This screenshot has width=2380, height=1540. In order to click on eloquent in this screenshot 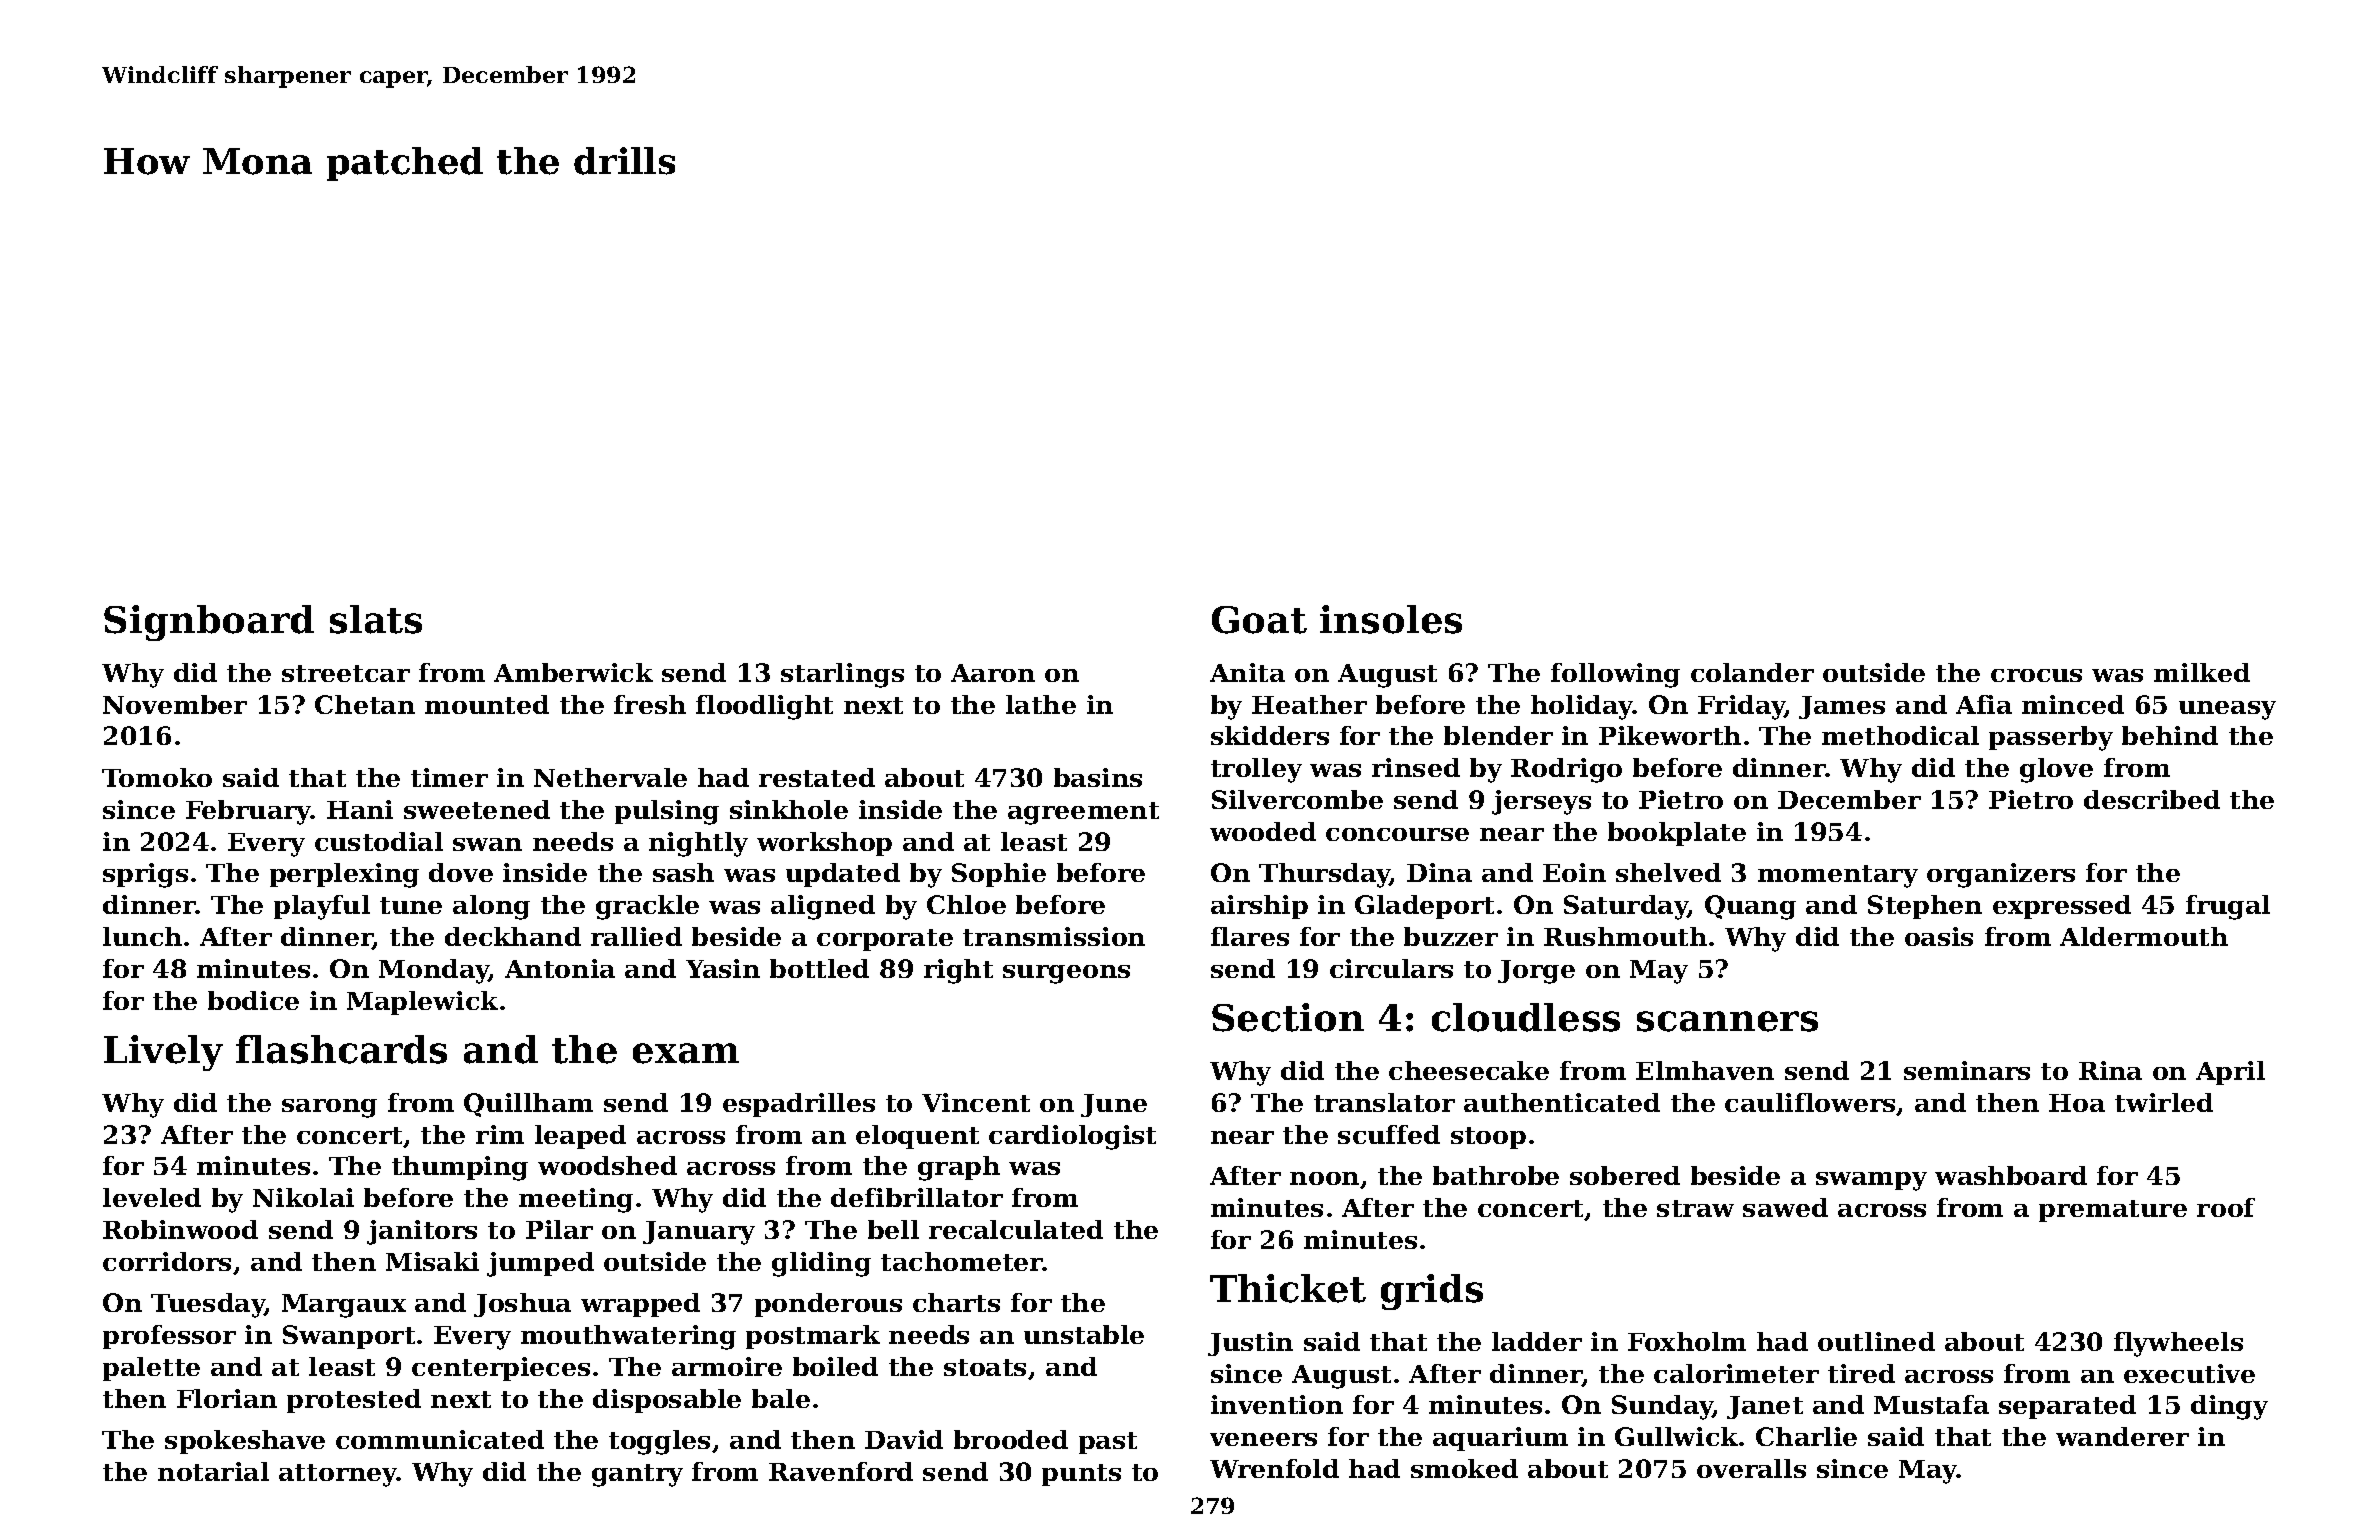, I will do `click(917, 1137)`.
